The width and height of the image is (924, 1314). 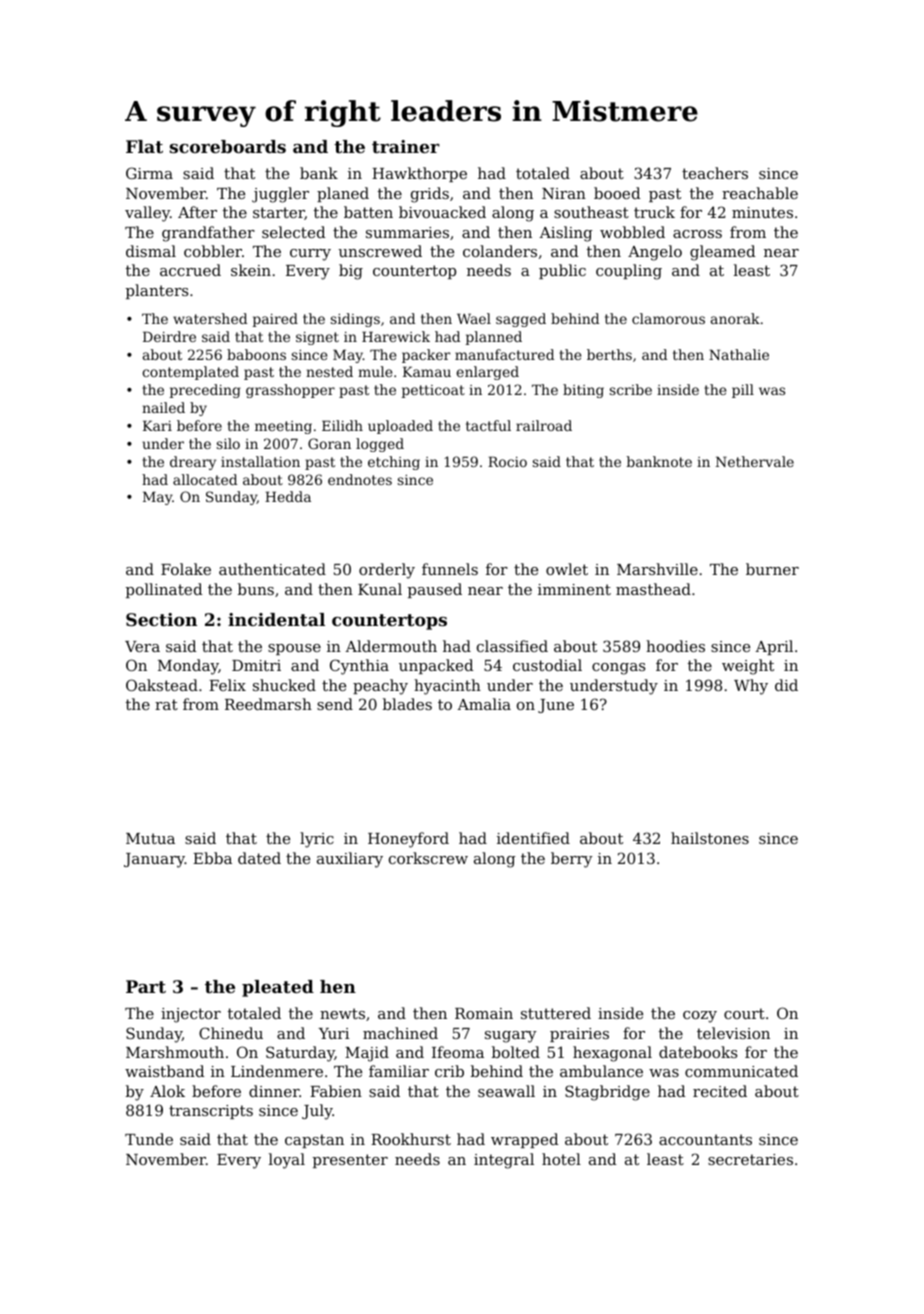 What do you see at coordinates (350, 860) in the image?
I see `auxiliary` at bounding box center [350, 860].
